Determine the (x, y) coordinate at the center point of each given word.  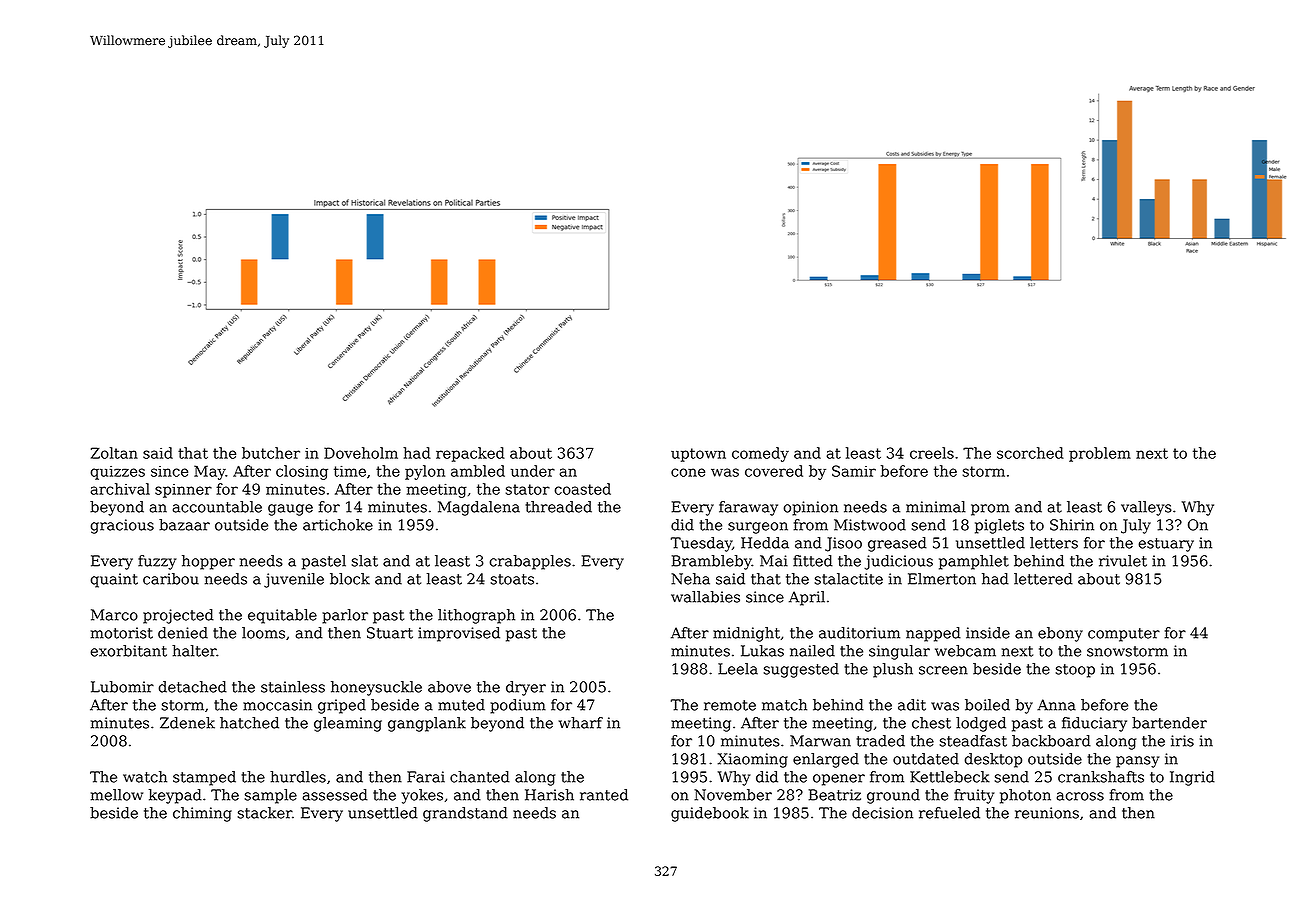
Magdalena (479, 508)
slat (365, 561)
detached (192, 687)
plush (893, 670)
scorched (1030, 453)
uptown (698, 455)
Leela (738, 669)
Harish (549, 795)
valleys (1146, 508)
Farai (426, 777)
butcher (271, 453)
